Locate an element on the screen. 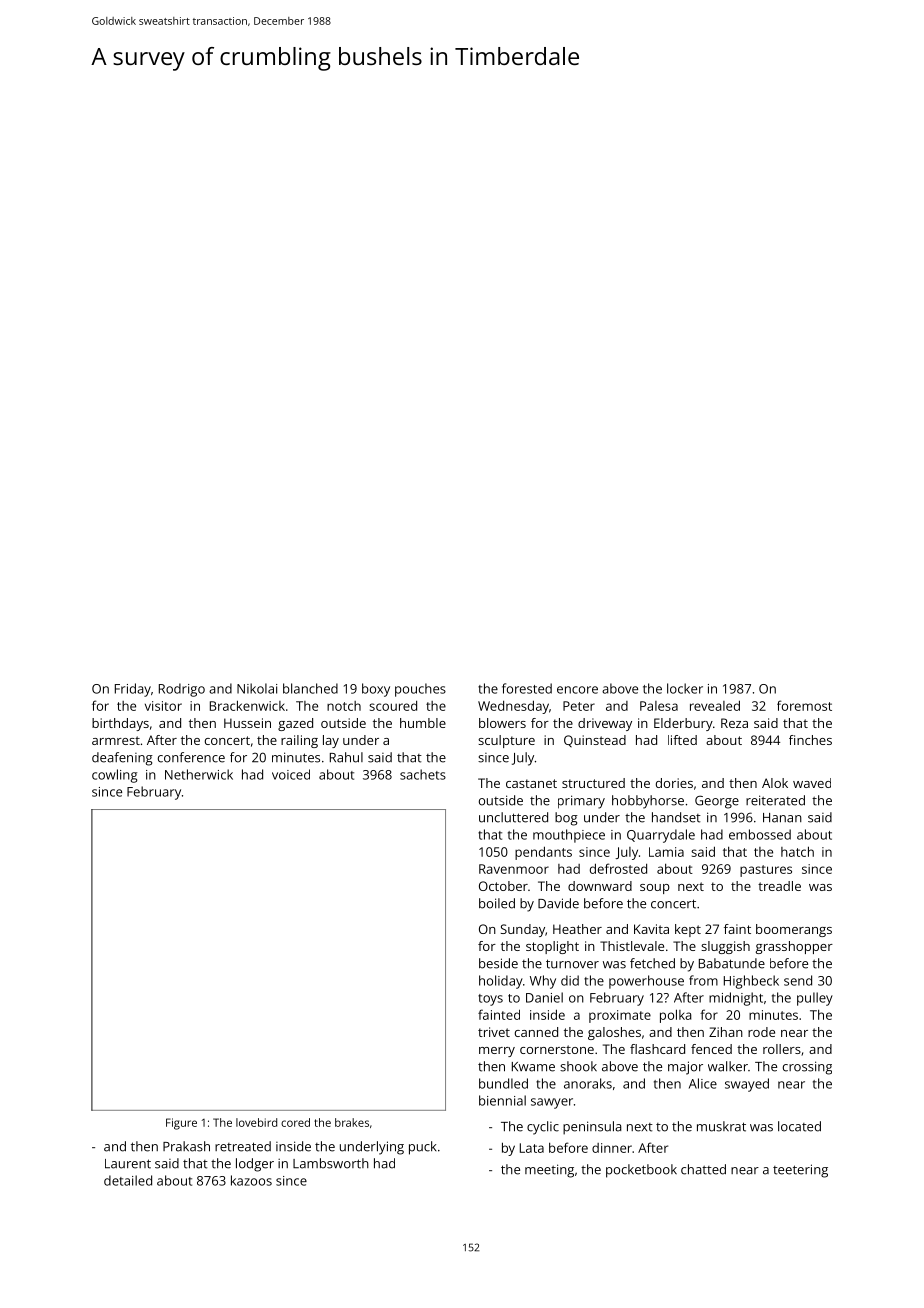 Image resolution: width=924 pixels, height=1308 pixels. Brackenwick is located at coordinates (247, 705).
